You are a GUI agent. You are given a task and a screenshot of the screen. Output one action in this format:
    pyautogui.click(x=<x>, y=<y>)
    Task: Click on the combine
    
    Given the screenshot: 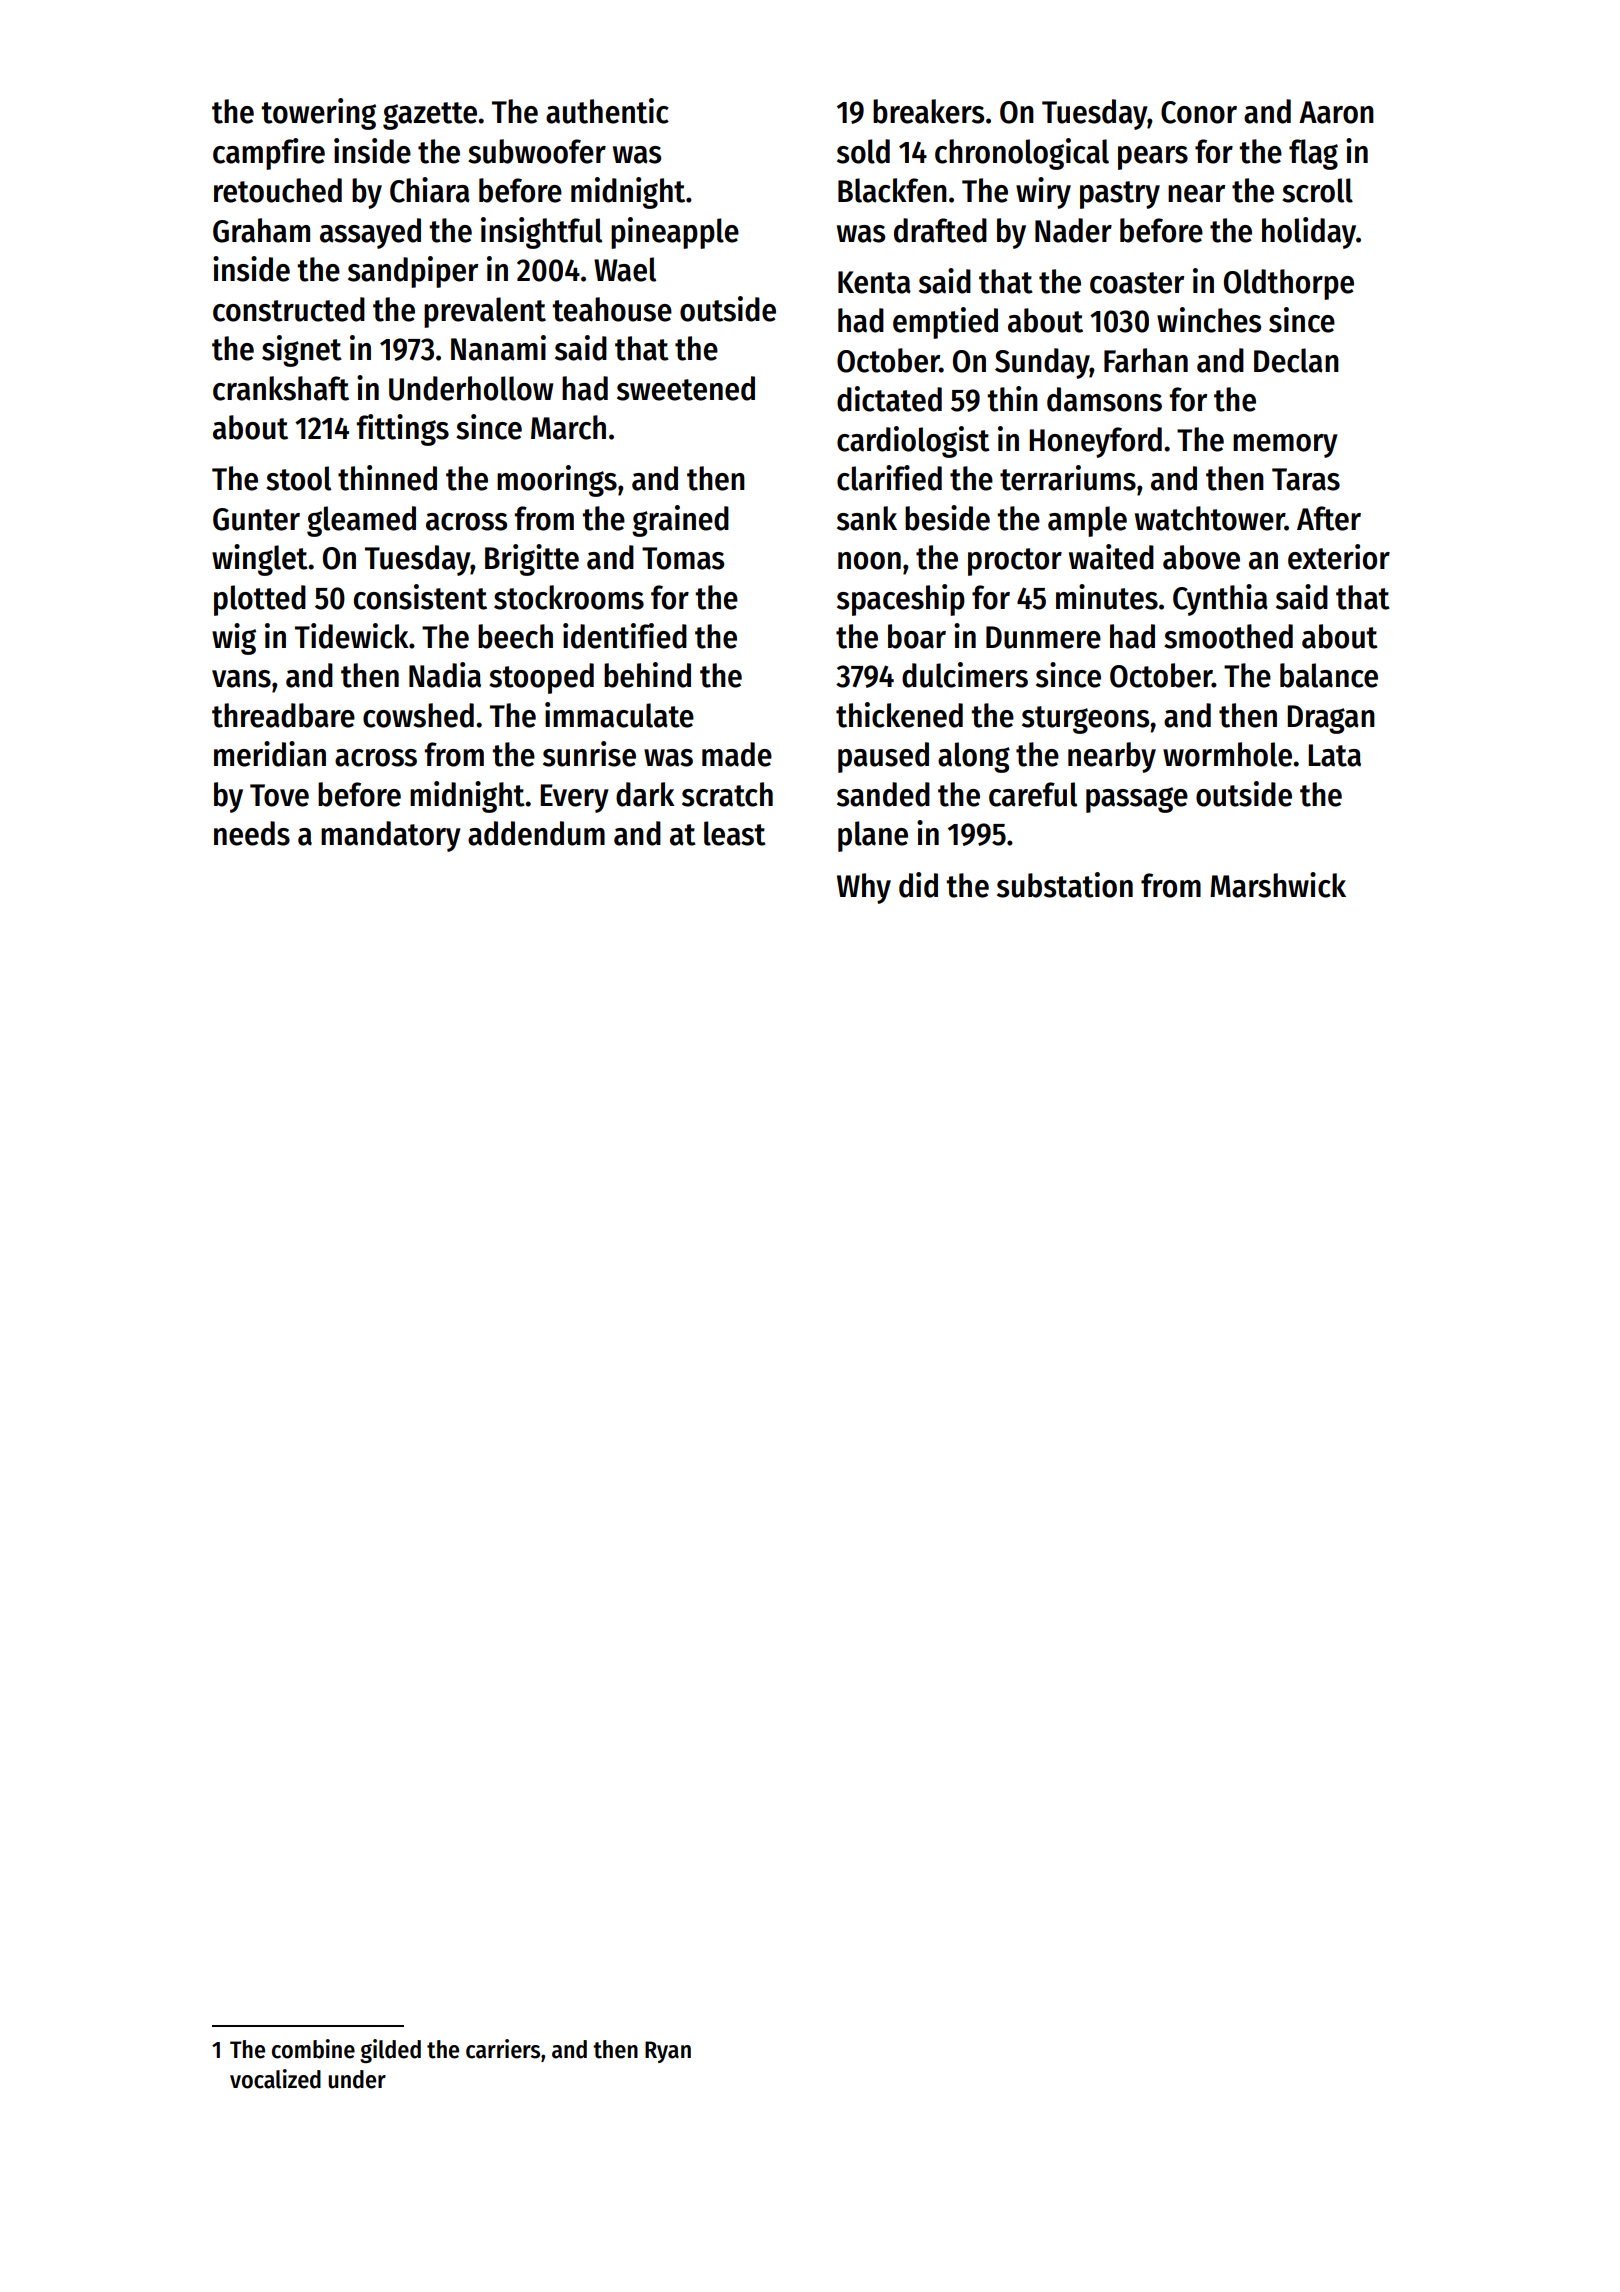 What is the action you would take?
    pyautogui.click(x=313, y=2049)
